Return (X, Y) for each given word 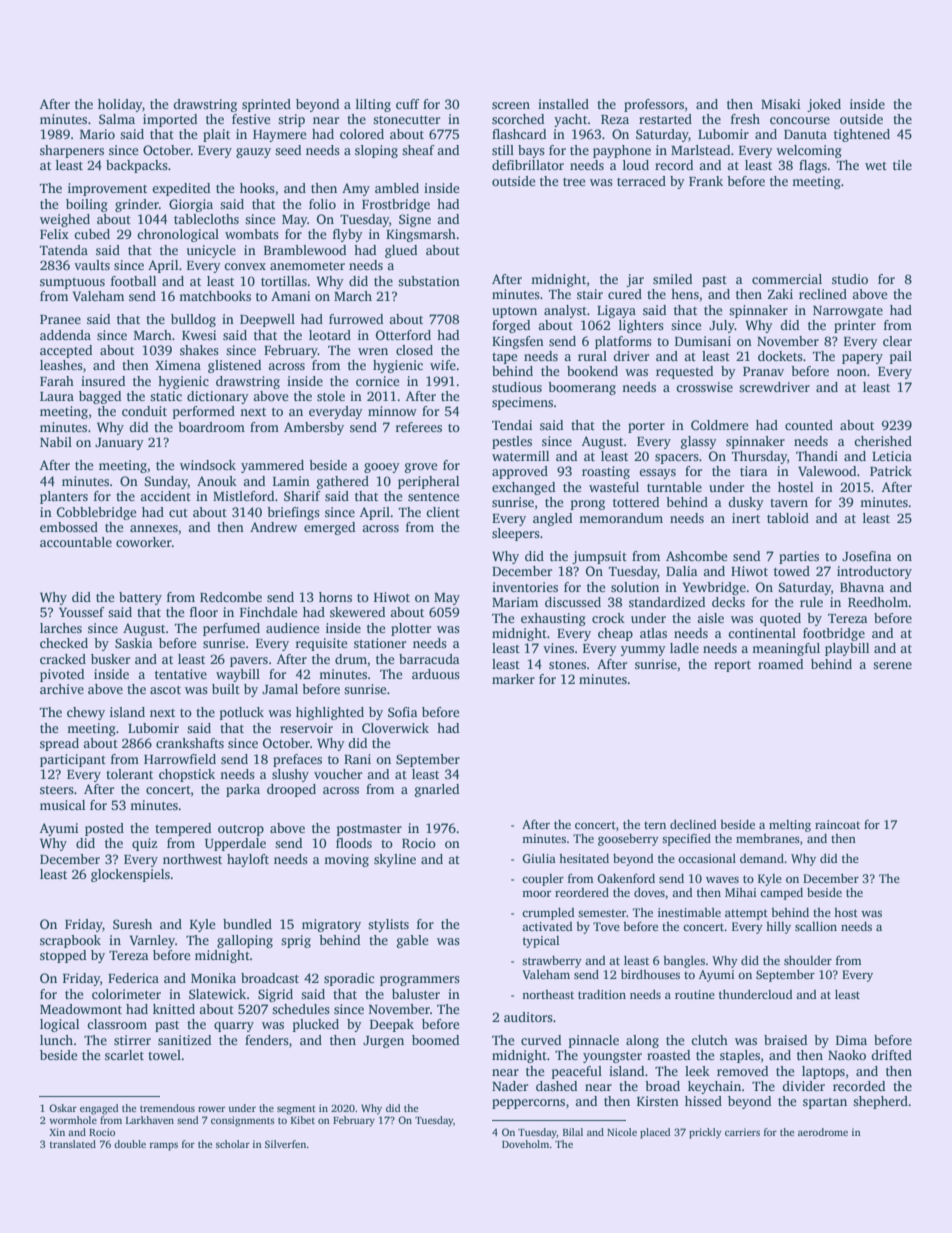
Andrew (273, 527)
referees (419, 427)
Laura (57, 396)
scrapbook (70, 941)
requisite (322, 644)
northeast (548, 994)
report (732, 666)
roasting (606, 472)
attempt (746, 914)
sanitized (184, 1040)
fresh (745, 119)
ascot (165, 690)
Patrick (891, 471)
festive (251, 119)
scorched (518, 119)
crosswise (704, 387)
